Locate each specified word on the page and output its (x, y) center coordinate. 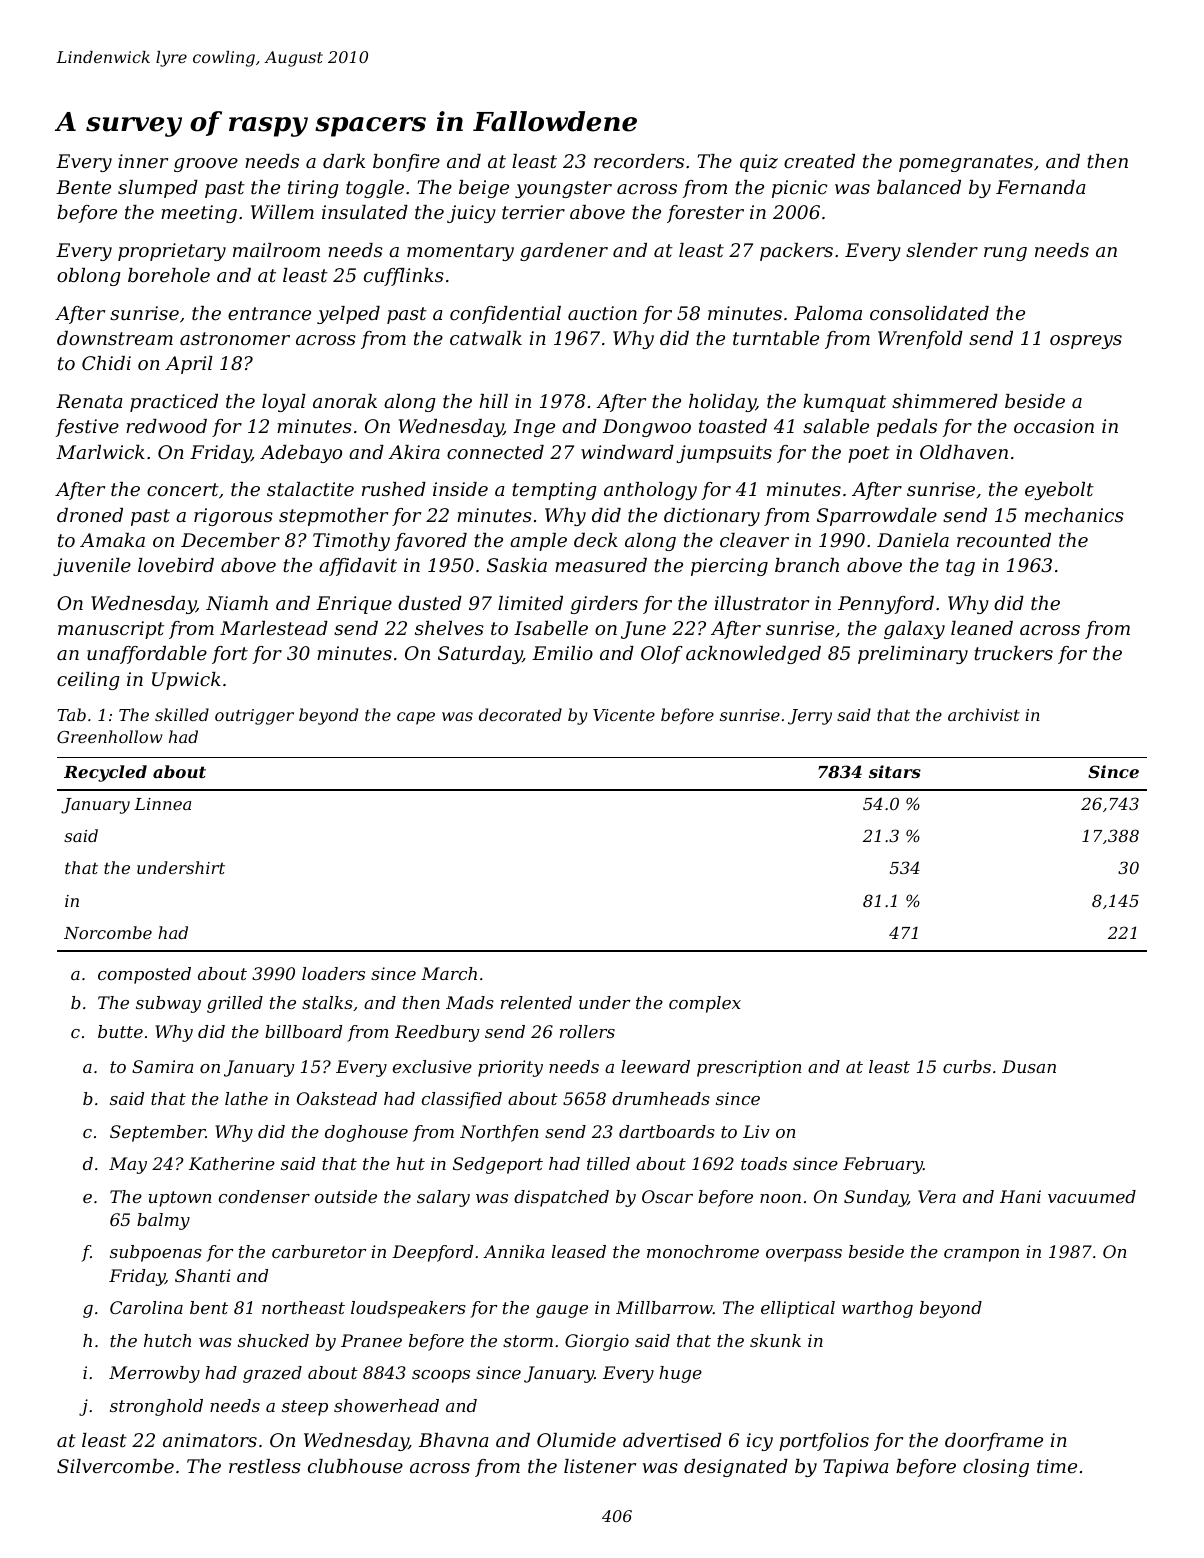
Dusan (1029, 1066)
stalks (327, 1002)
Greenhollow (110, 736)
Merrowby (154, 1374)
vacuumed (1092, 1196)
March (449, 973)
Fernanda (1041, 187)
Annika (514, 1251)
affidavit (358, 567)
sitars (895, 771)
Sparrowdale (877, 517)
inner (143, 161)
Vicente (624, 715)
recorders (639, 161)
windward (627, 452)
